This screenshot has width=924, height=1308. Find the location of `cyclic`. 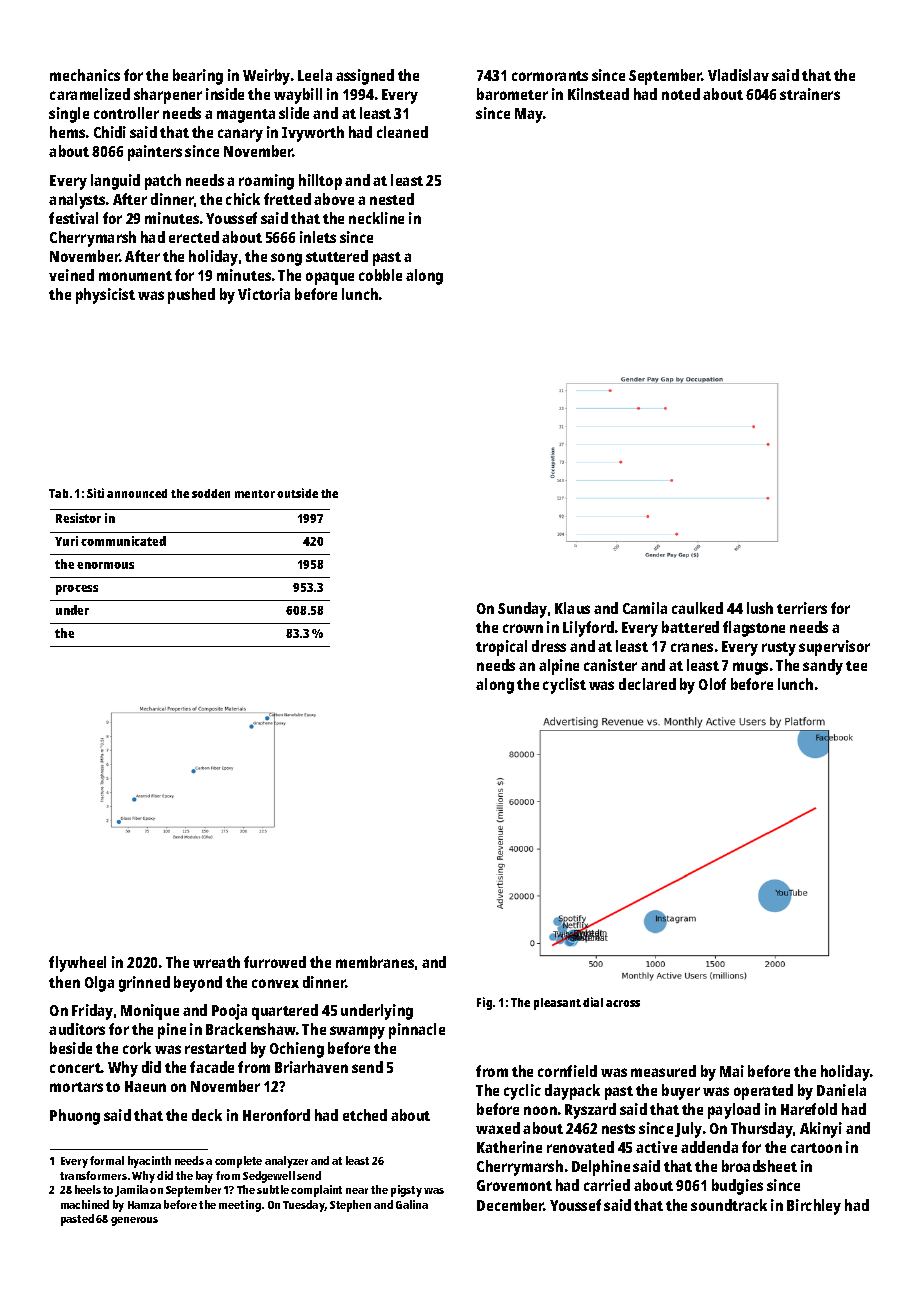

cyclic is located at coordinates (522, 1092).
